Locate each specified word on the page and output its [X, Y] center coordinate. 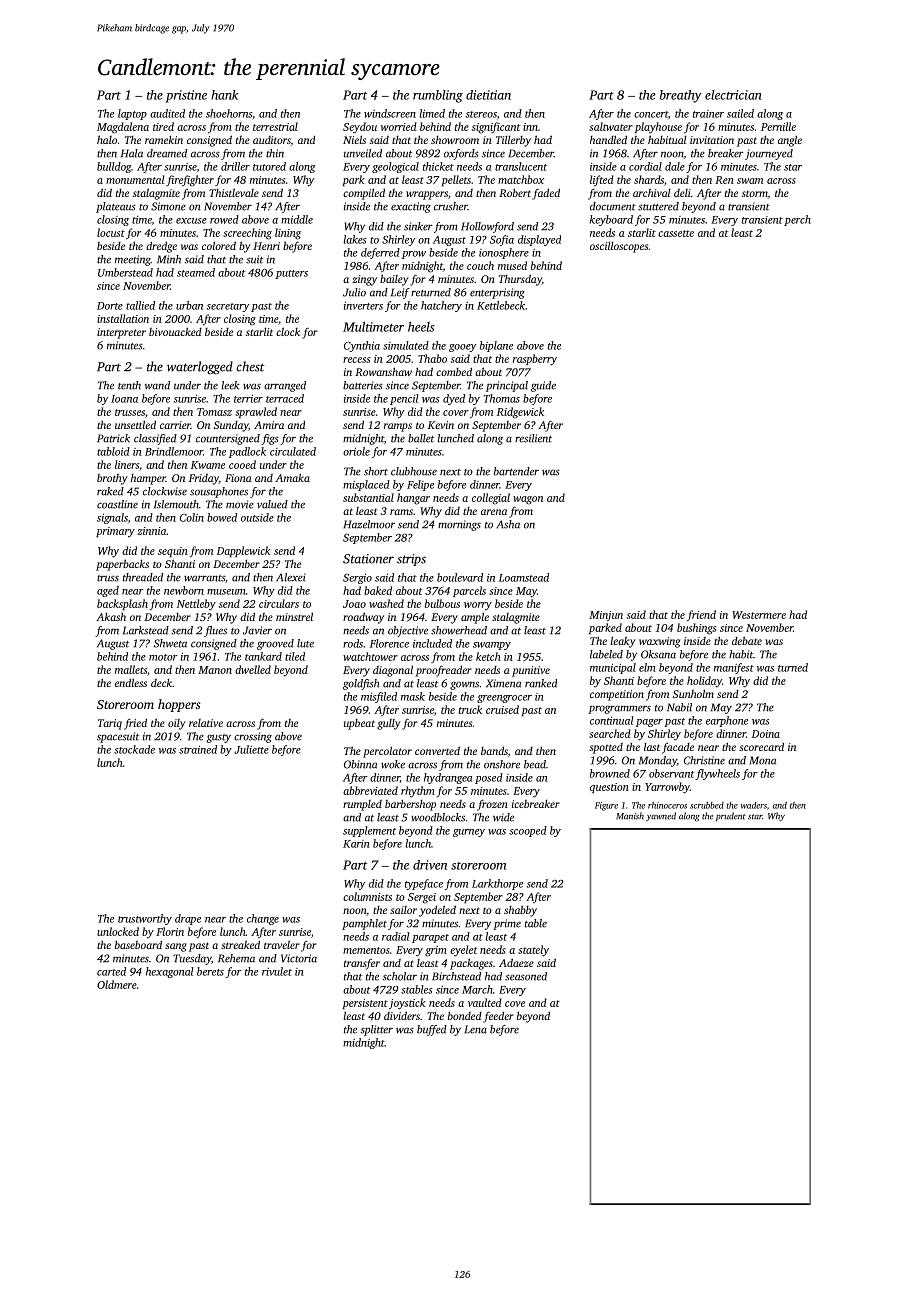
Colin [192, 517]
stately [533, 951]
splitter [377, 1030]
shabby [520, 911]
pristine [186, 96]
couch [480, 265]
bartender [516, 471]
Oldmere [117, 984]
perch [797, 220]
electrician [733, 95]
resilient [533, 438]
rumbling [438, 96]
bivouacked [175, 331]
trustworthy [145, 919]
